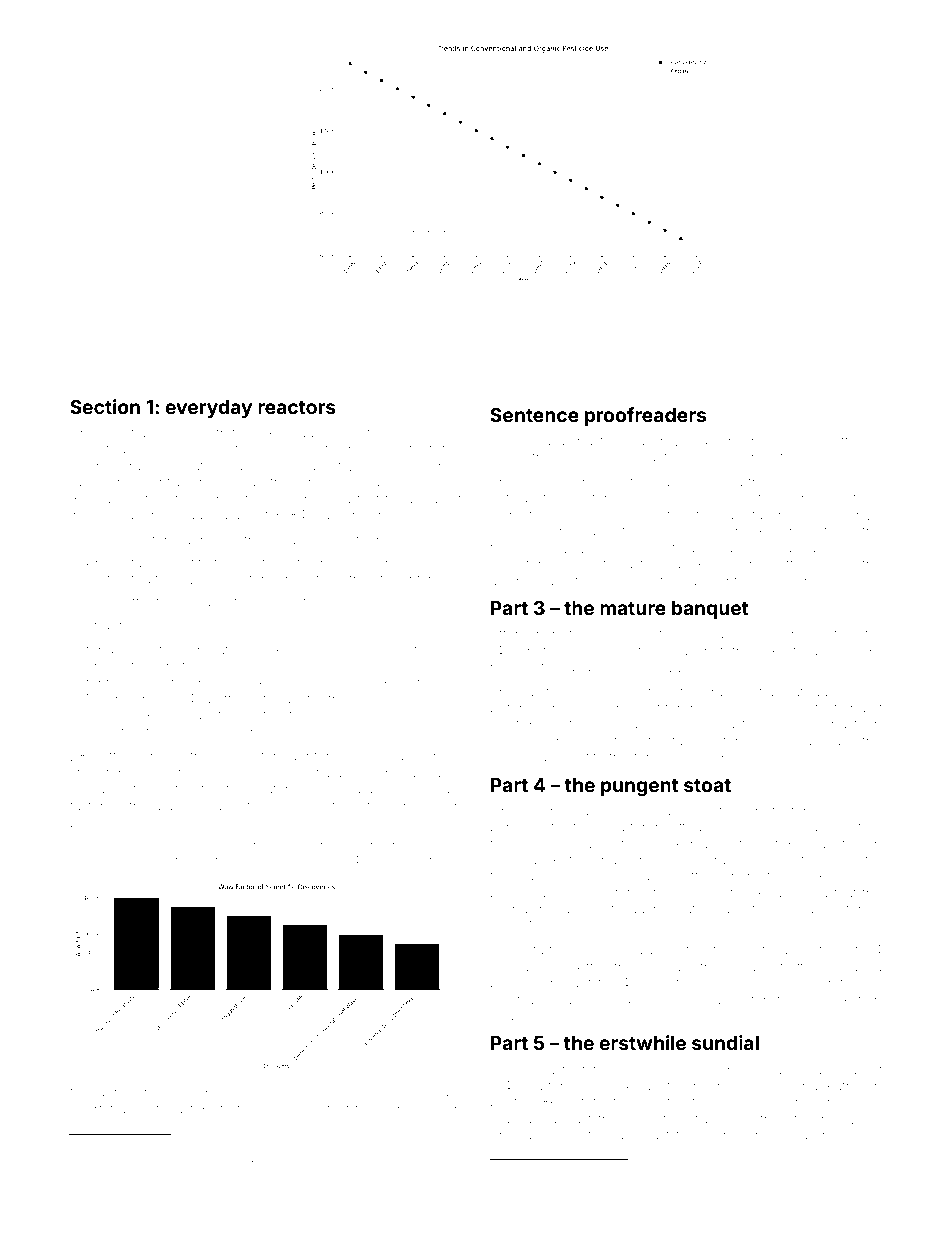 This screenshot has height=1233, width=952. What do you see at coordinates (108, 1092) in the screenshot?
I see `Hanna` at bounding box center [108, 1092].
